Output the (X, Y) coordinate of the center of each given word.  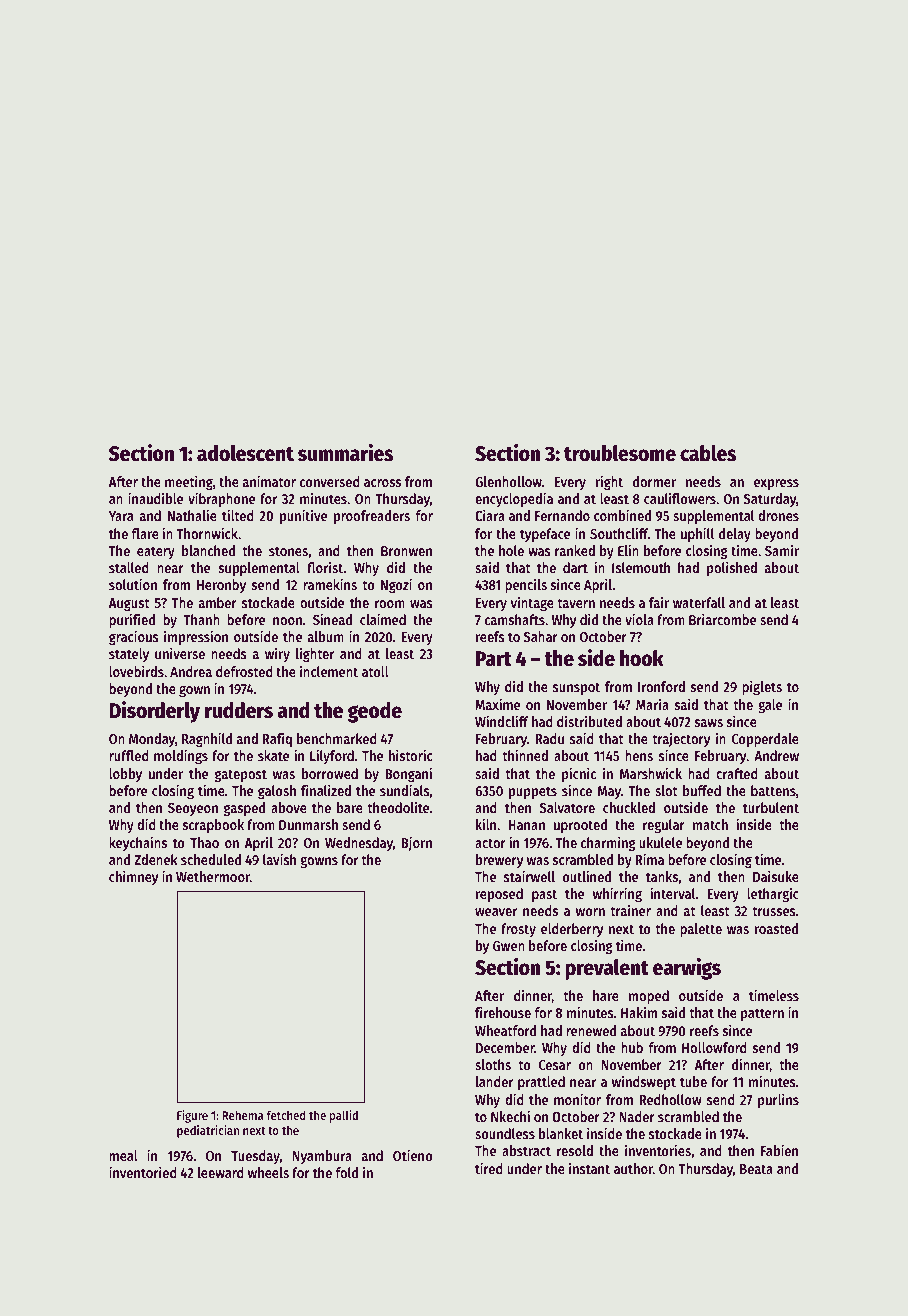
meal (123, 1155)
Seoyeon (193, 809)
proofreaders (372, 517)
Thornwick (207, 533)
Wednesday (359, 844)
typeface (545, 535)
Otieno (413, 1155)
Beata (756, 1169)
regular (664, 826)
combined (622, 515)
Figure (192, 1116)
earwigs (687, 969)
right (609, 482)
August (129, 604)
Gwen (509, 946)
